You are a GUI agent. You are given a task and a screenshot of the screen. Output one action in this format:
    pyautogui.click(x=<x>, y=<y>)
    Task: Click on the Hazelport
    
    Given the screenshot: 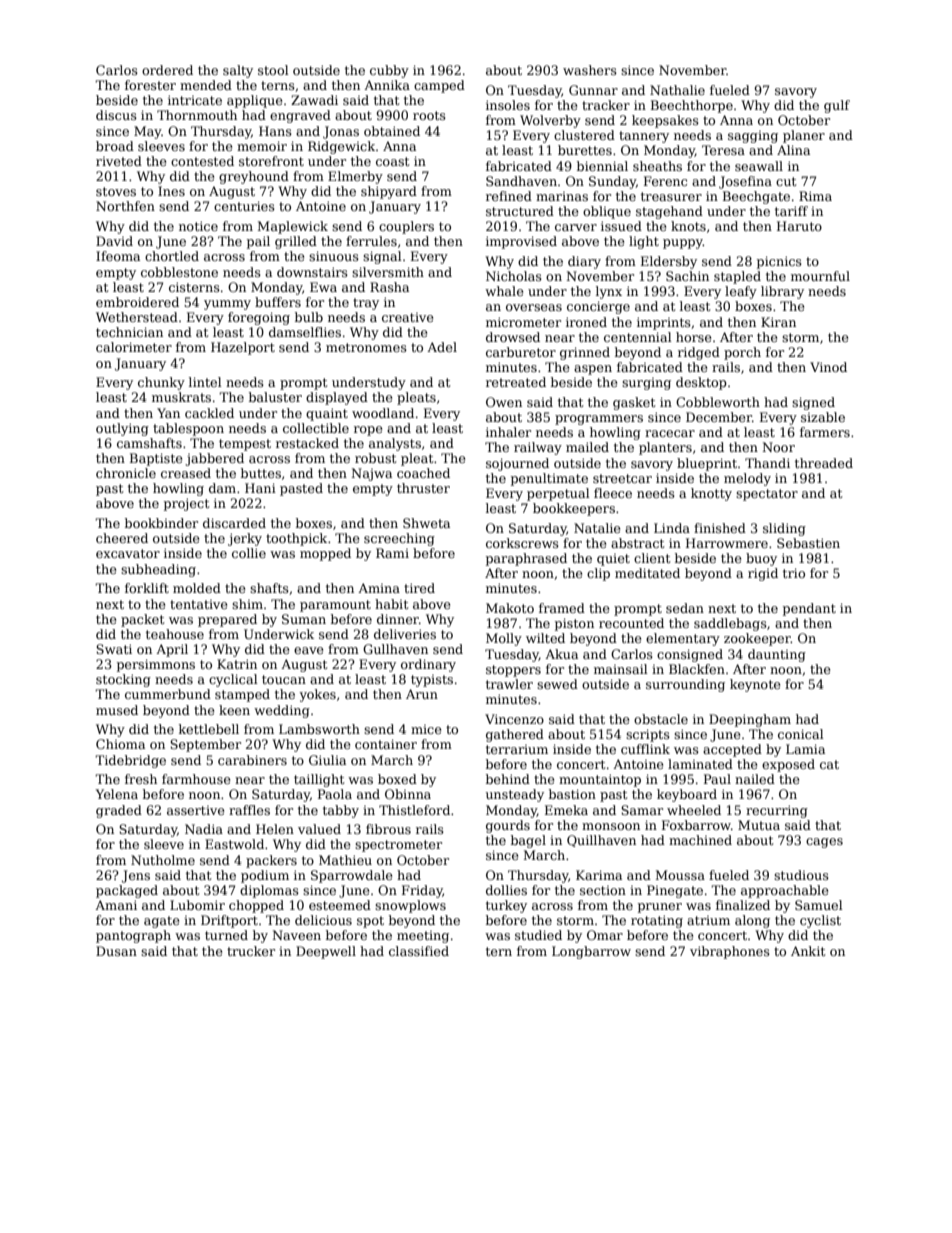 What is the action you would take?
    pyautogui.click(x=243, y=348)
